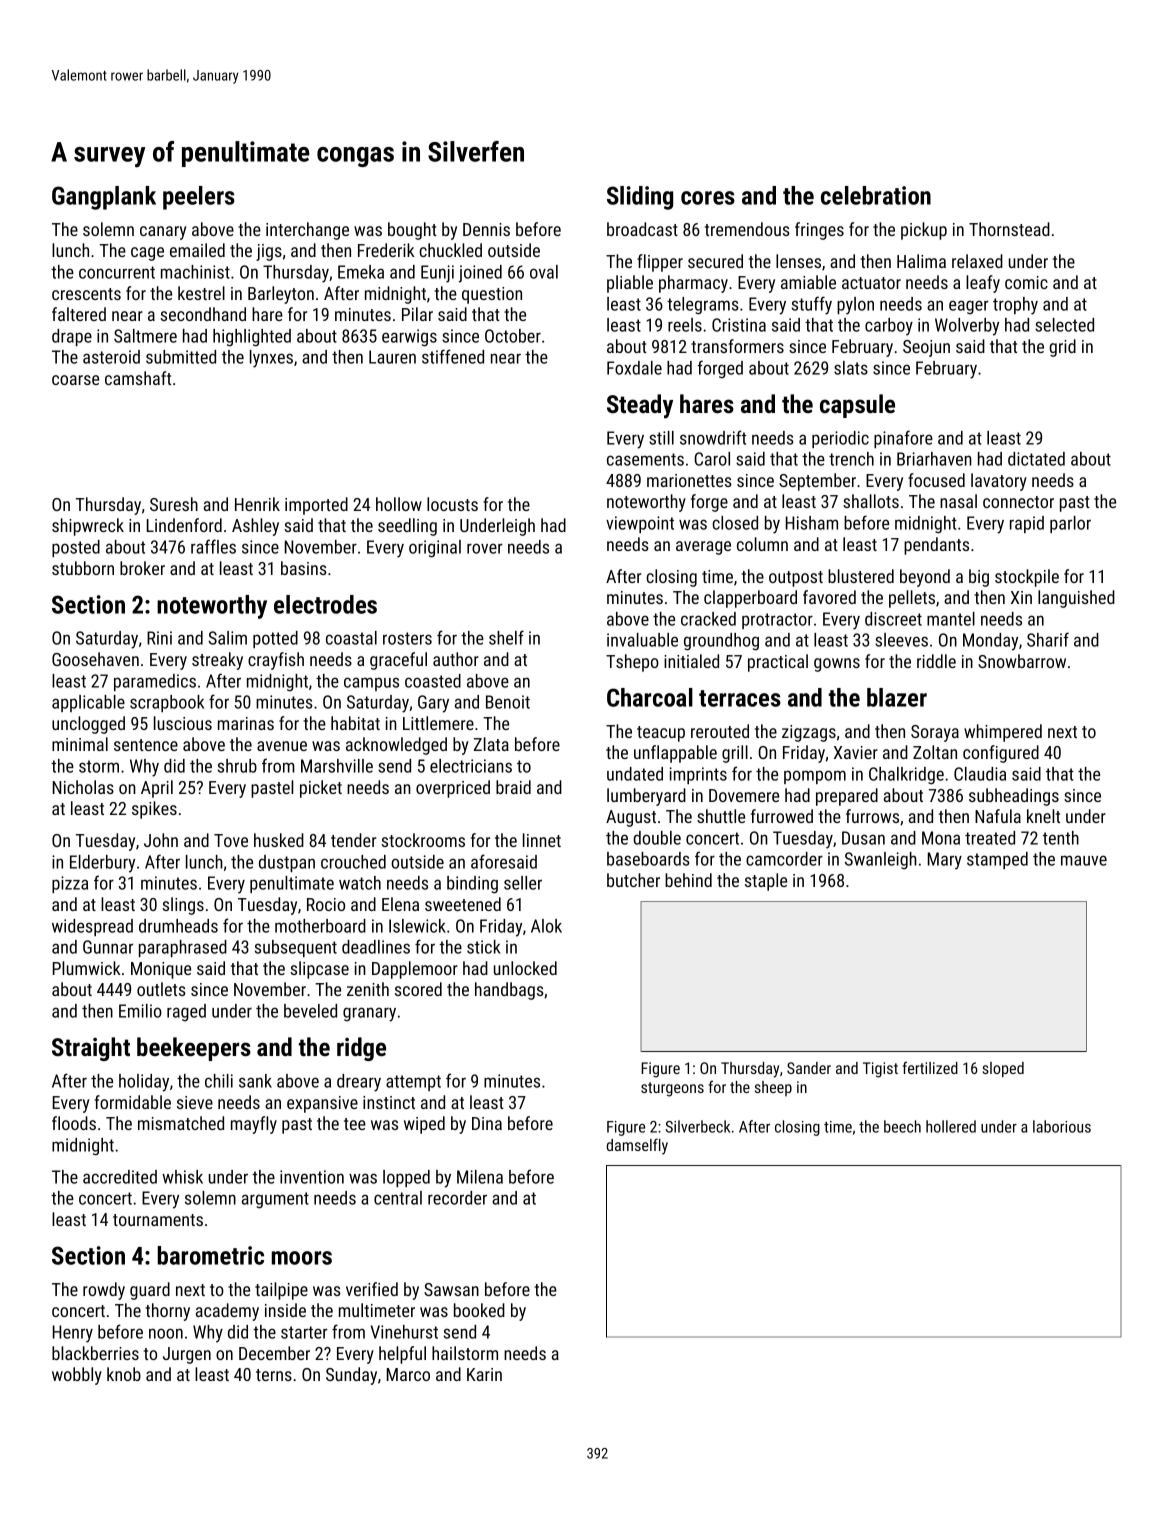 The image size is (1173, 1518). Describe the element at coordinates (307, 231) in the page. I see `interchange` at that location.
